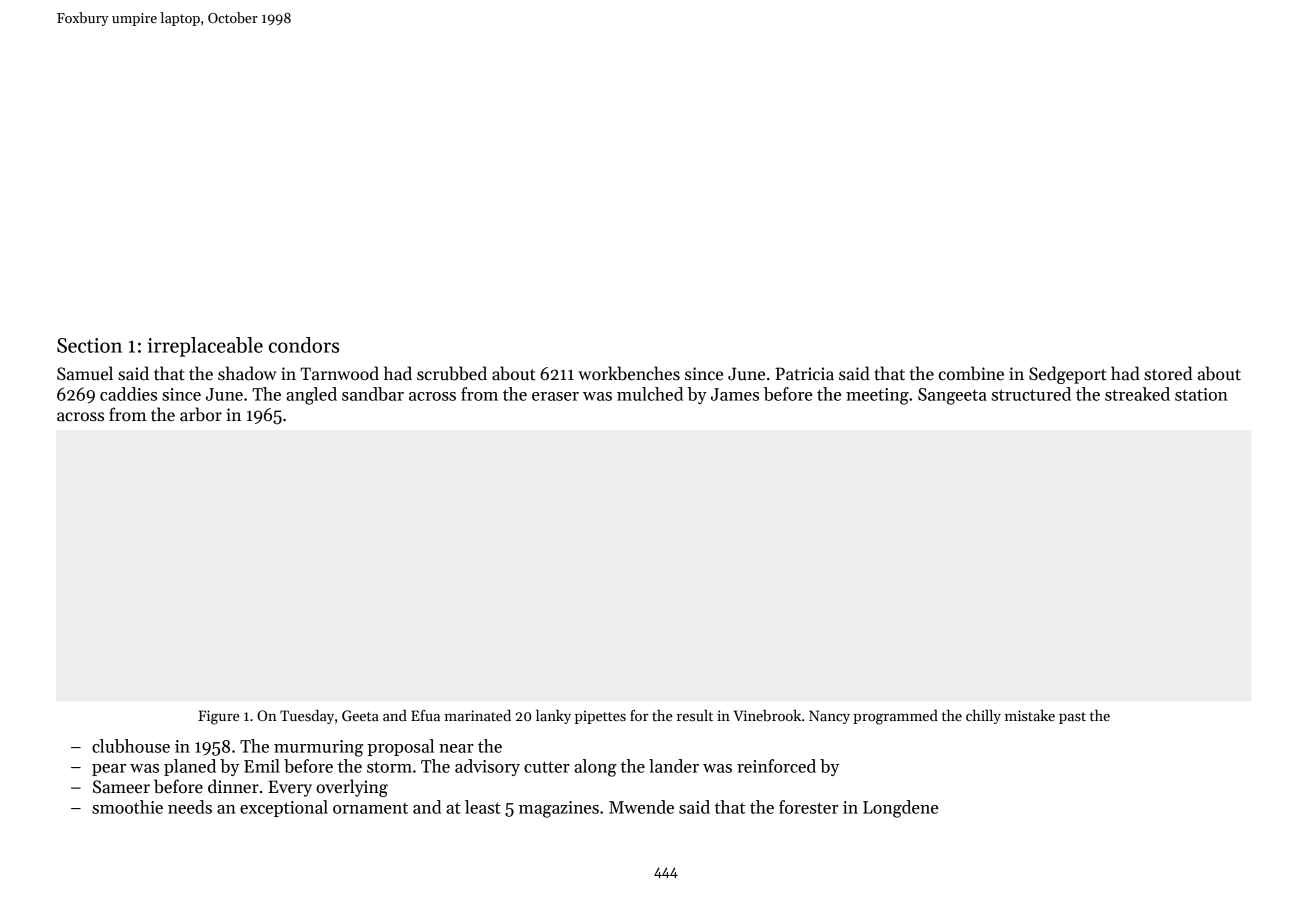 The width and height of the document is (1308, 924). I want to click on caddies, so click(128, 394).
